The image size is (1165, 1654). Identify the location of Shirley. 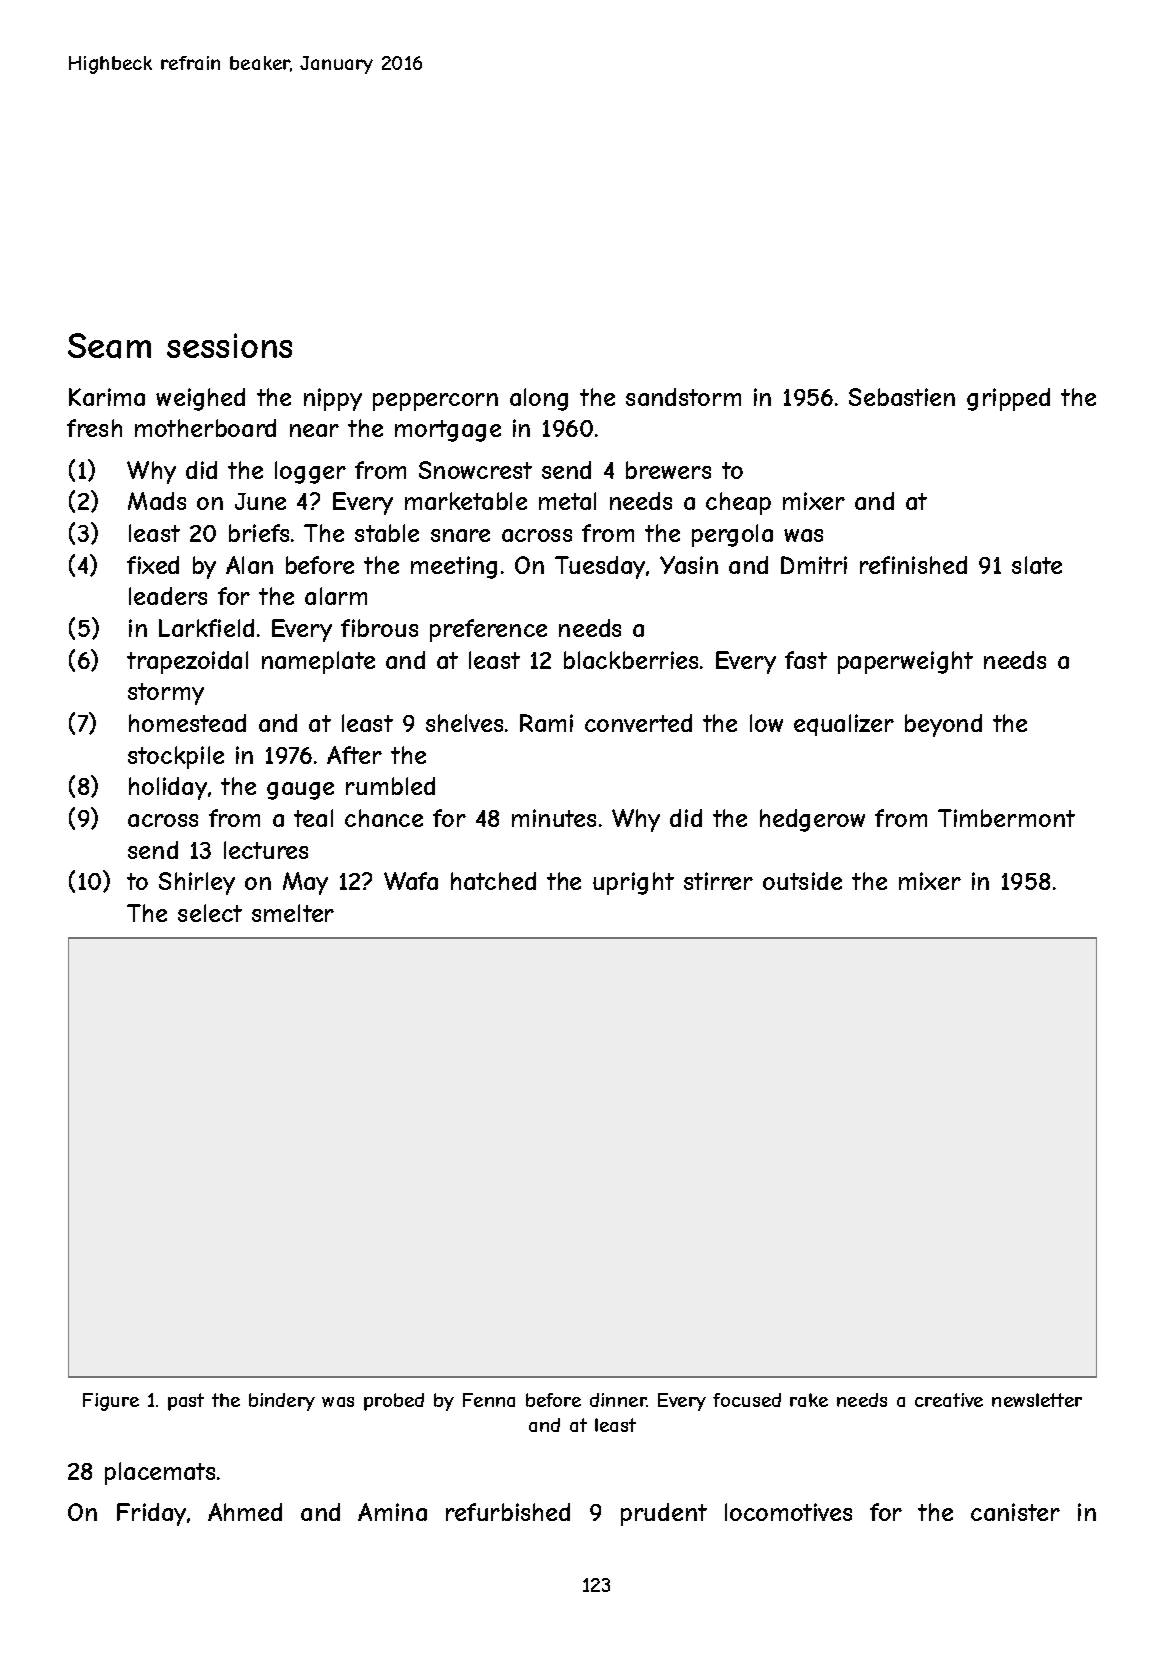
(197, 883).
